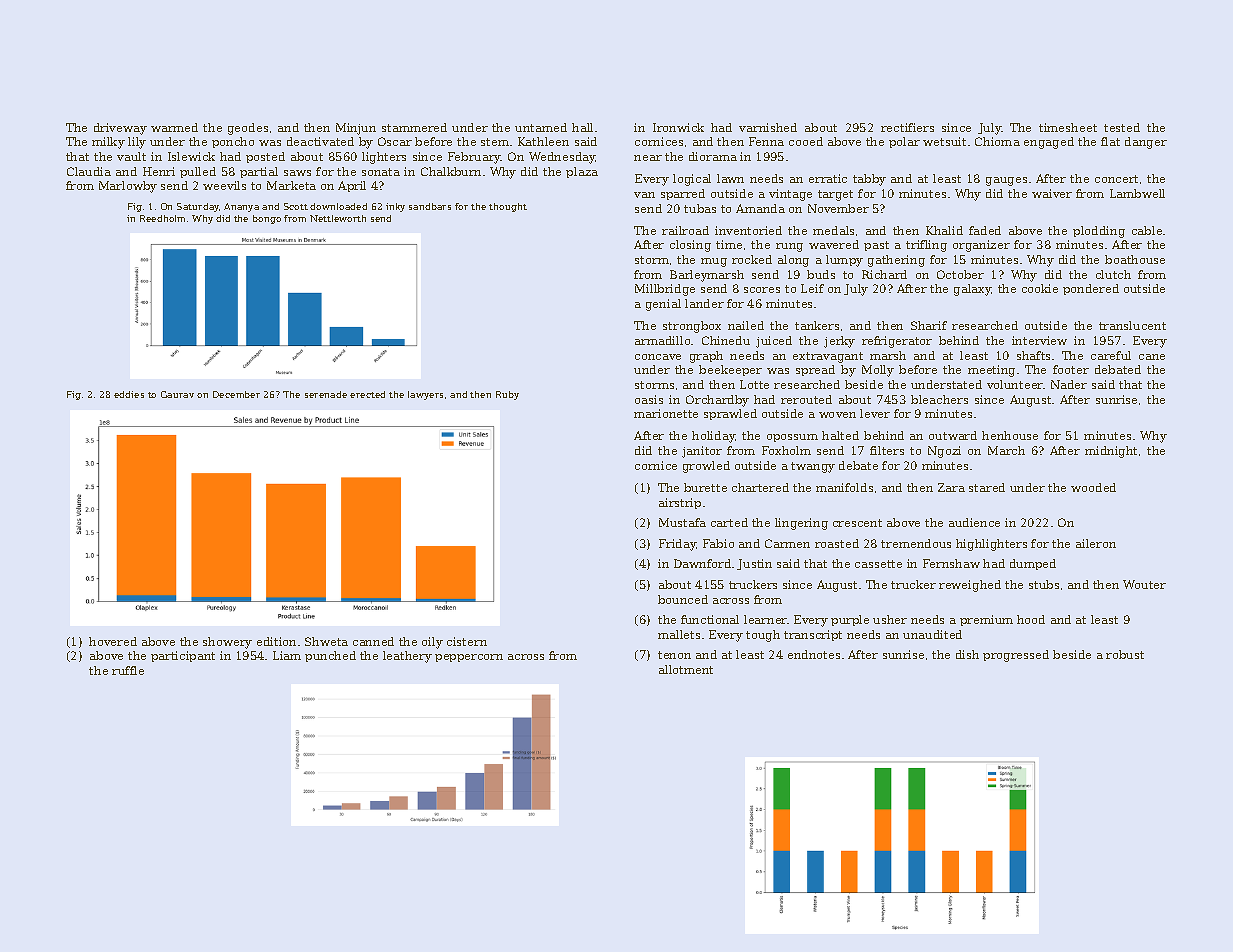 Image resolution: width=1233 pixels, height=952 pixels. Describe the element at coordinates (276, 641) in the page. I see `edition` at that location.
